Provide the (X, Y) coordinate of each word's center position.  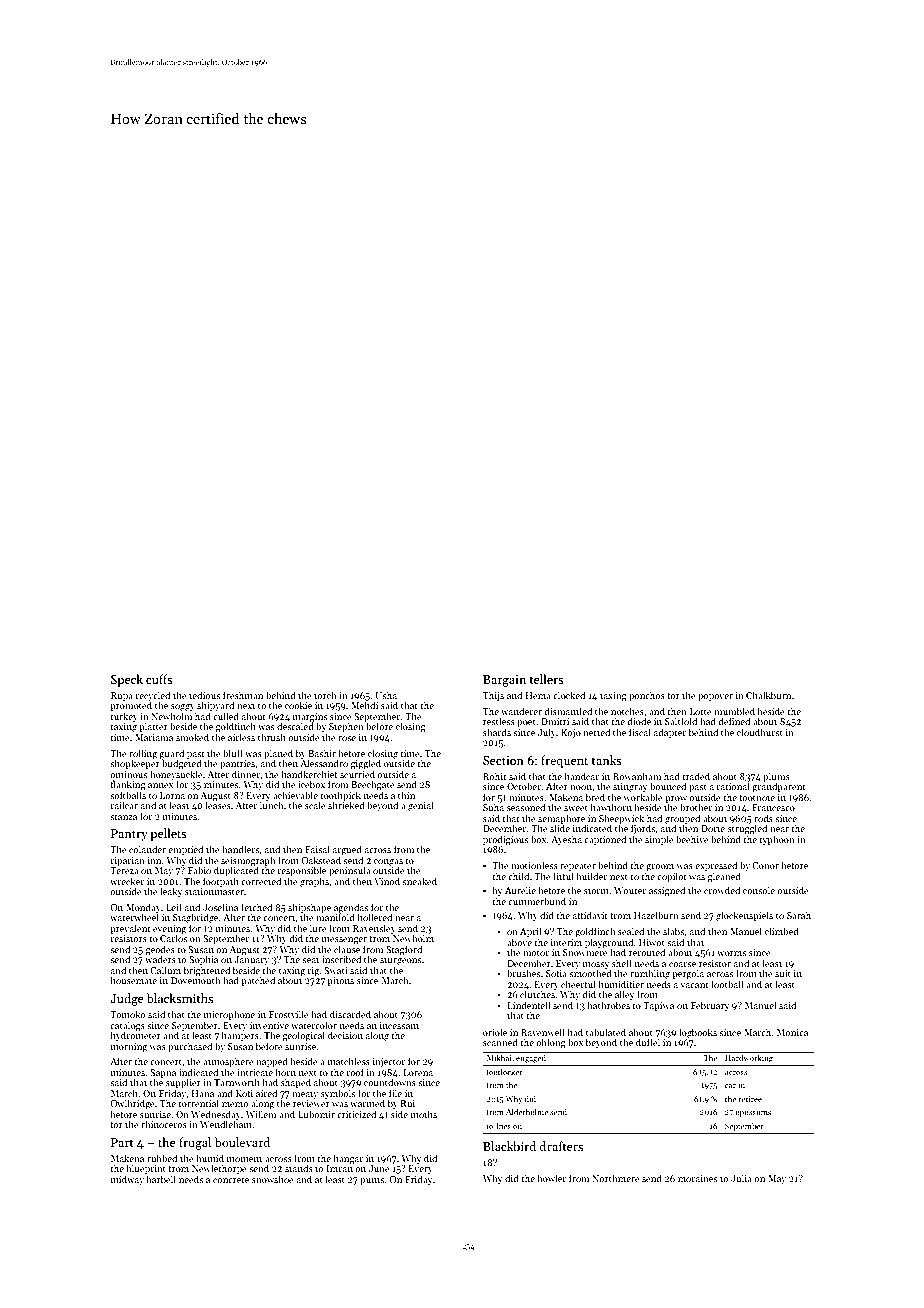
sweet (576, 808)
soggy (183, 708)
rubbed (162, 1158)
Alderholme (527, 1111)
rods (763, 818)
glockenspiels (744, 916)
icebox (311, 784)
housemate (133, 980)
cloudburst (760, 732)
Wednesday (216, 1115)
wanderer (521, 711)
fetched (256, 907)
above (519, 942)
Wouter (630, 890)
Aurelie (520, 890)
